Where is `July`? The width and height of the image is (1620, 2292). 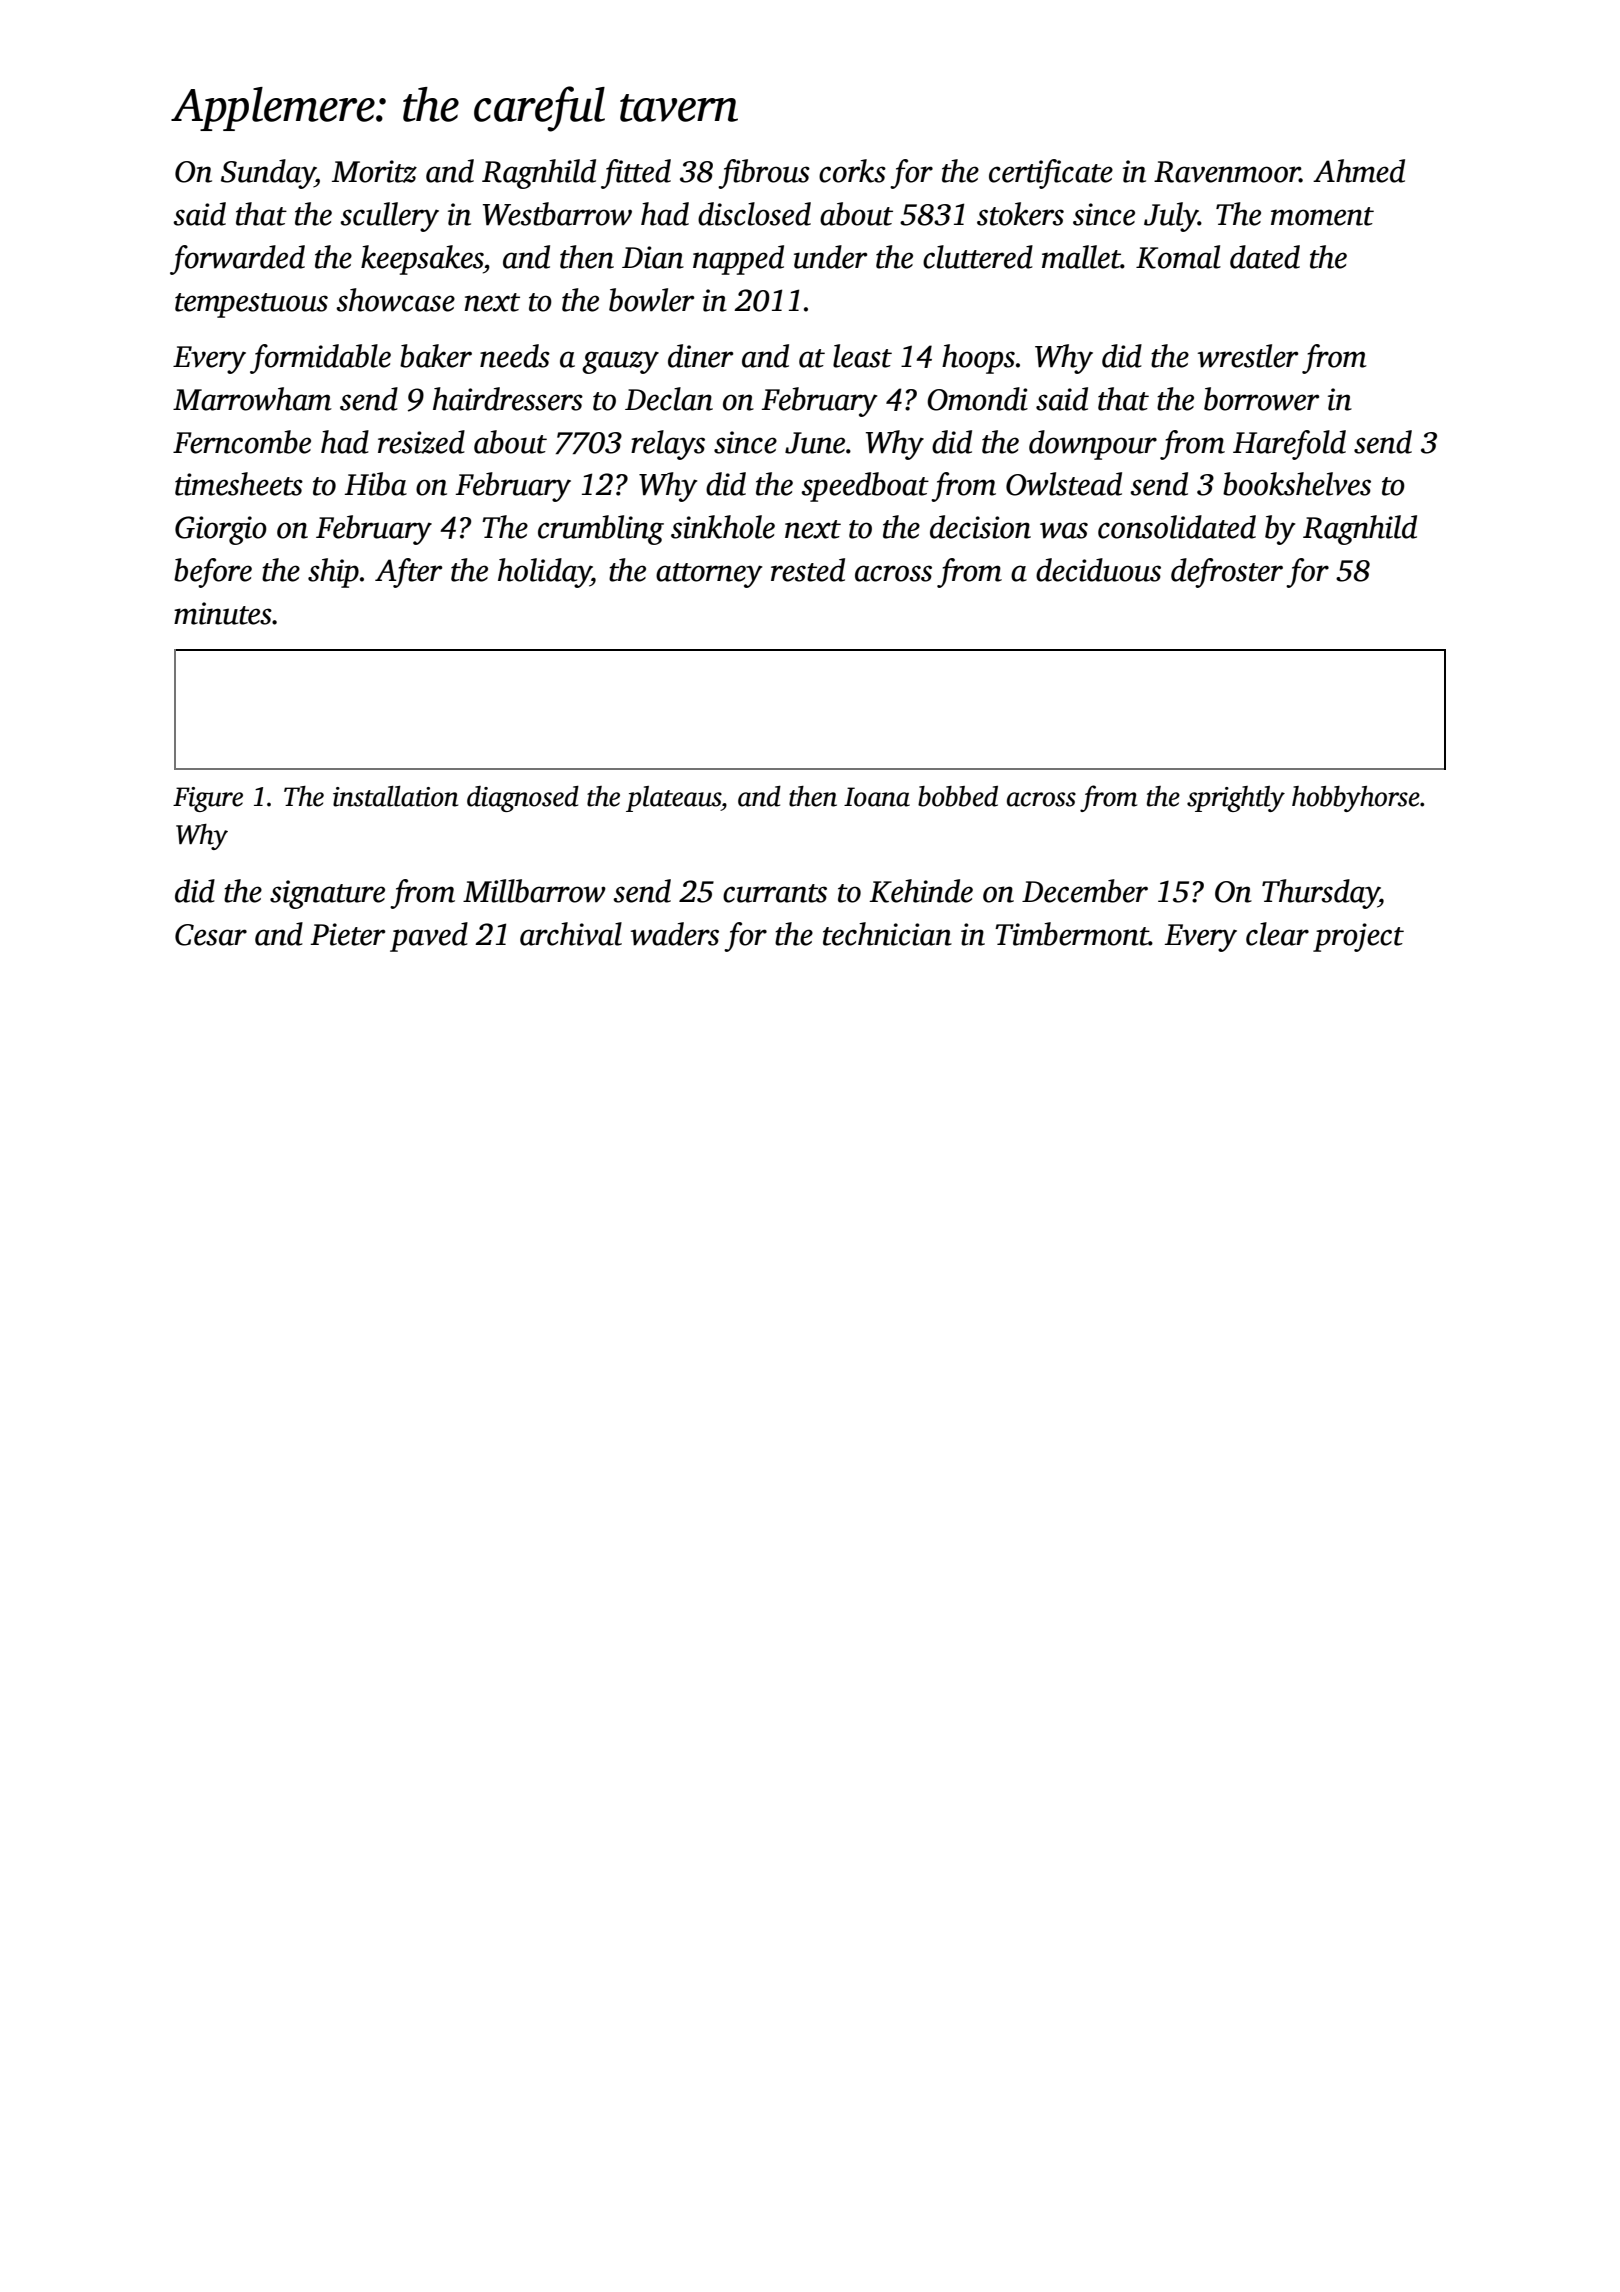
July is located at coordinates (1171, 217).
